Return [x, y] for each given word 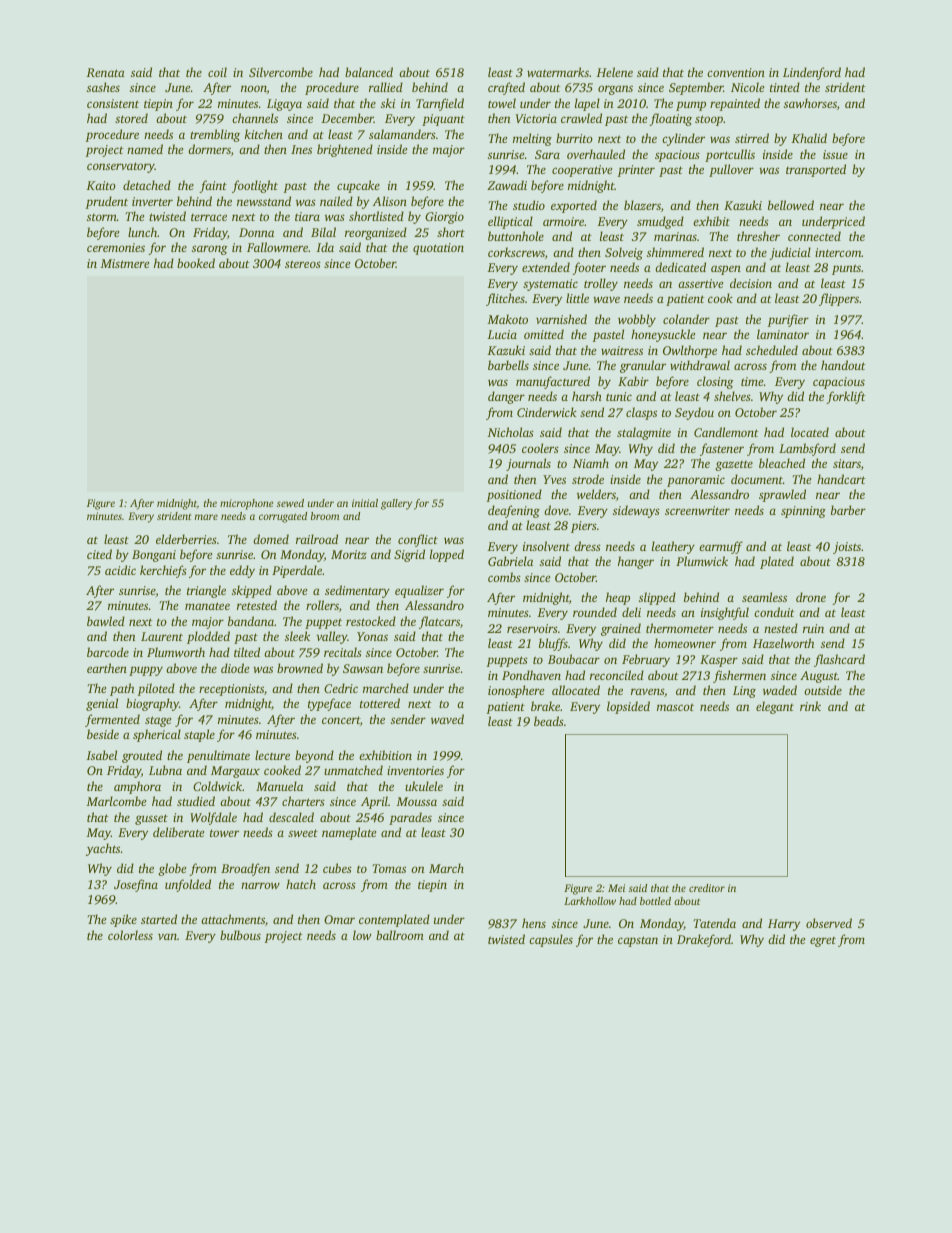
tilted [247, 652]
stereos [303, 264]
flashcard [839, 660]
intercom [838, 252]
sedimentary [357, 591]
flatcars [439, 622]
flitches [505, 299]
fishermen [739, 676]
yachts [103, 849]
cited [99, 554]
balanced [369, 72]
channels [255, 118]
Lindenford [812, 73]
